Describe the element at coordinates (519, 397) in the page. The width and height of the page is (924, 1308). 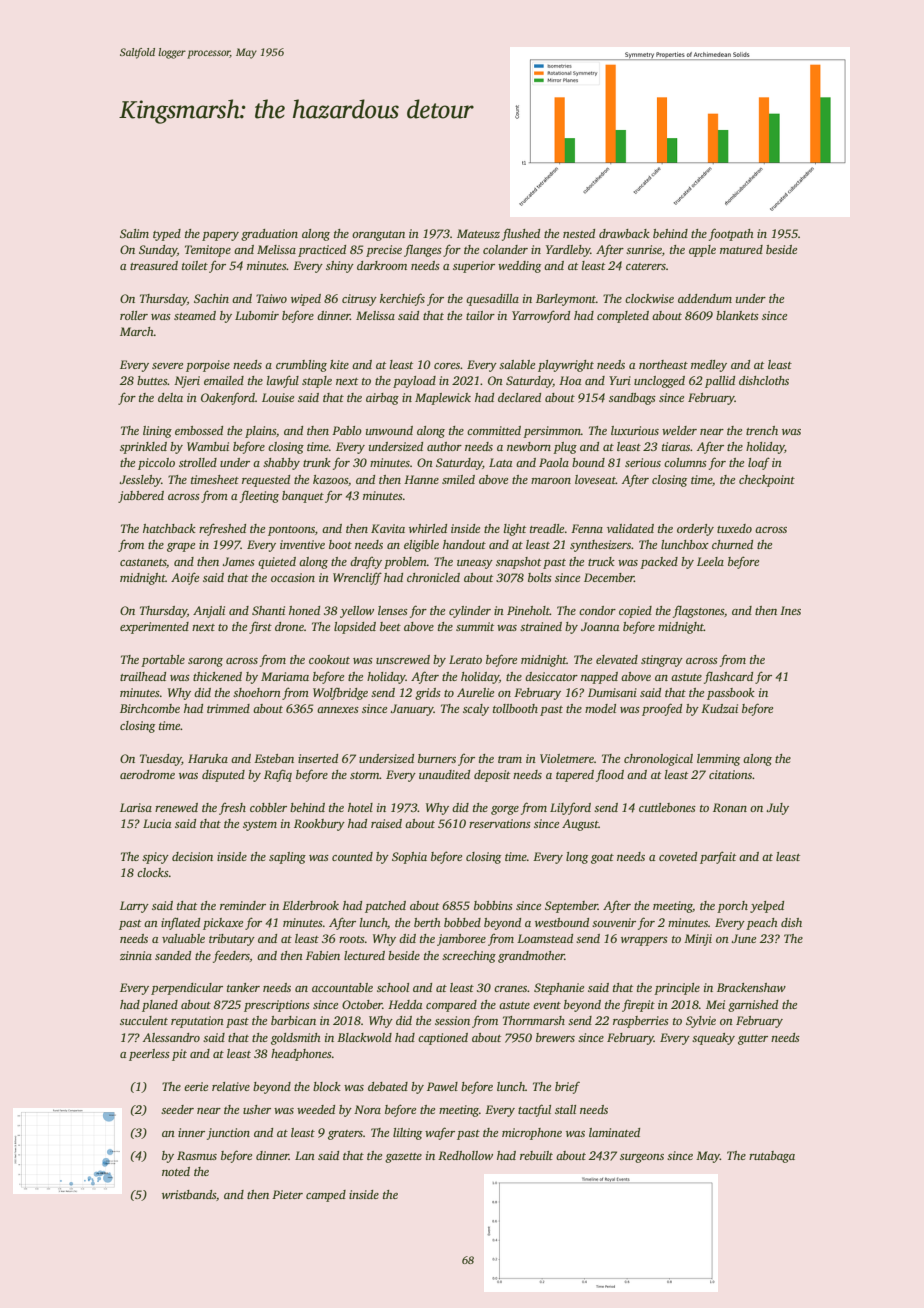
I see `declared` at that location.
